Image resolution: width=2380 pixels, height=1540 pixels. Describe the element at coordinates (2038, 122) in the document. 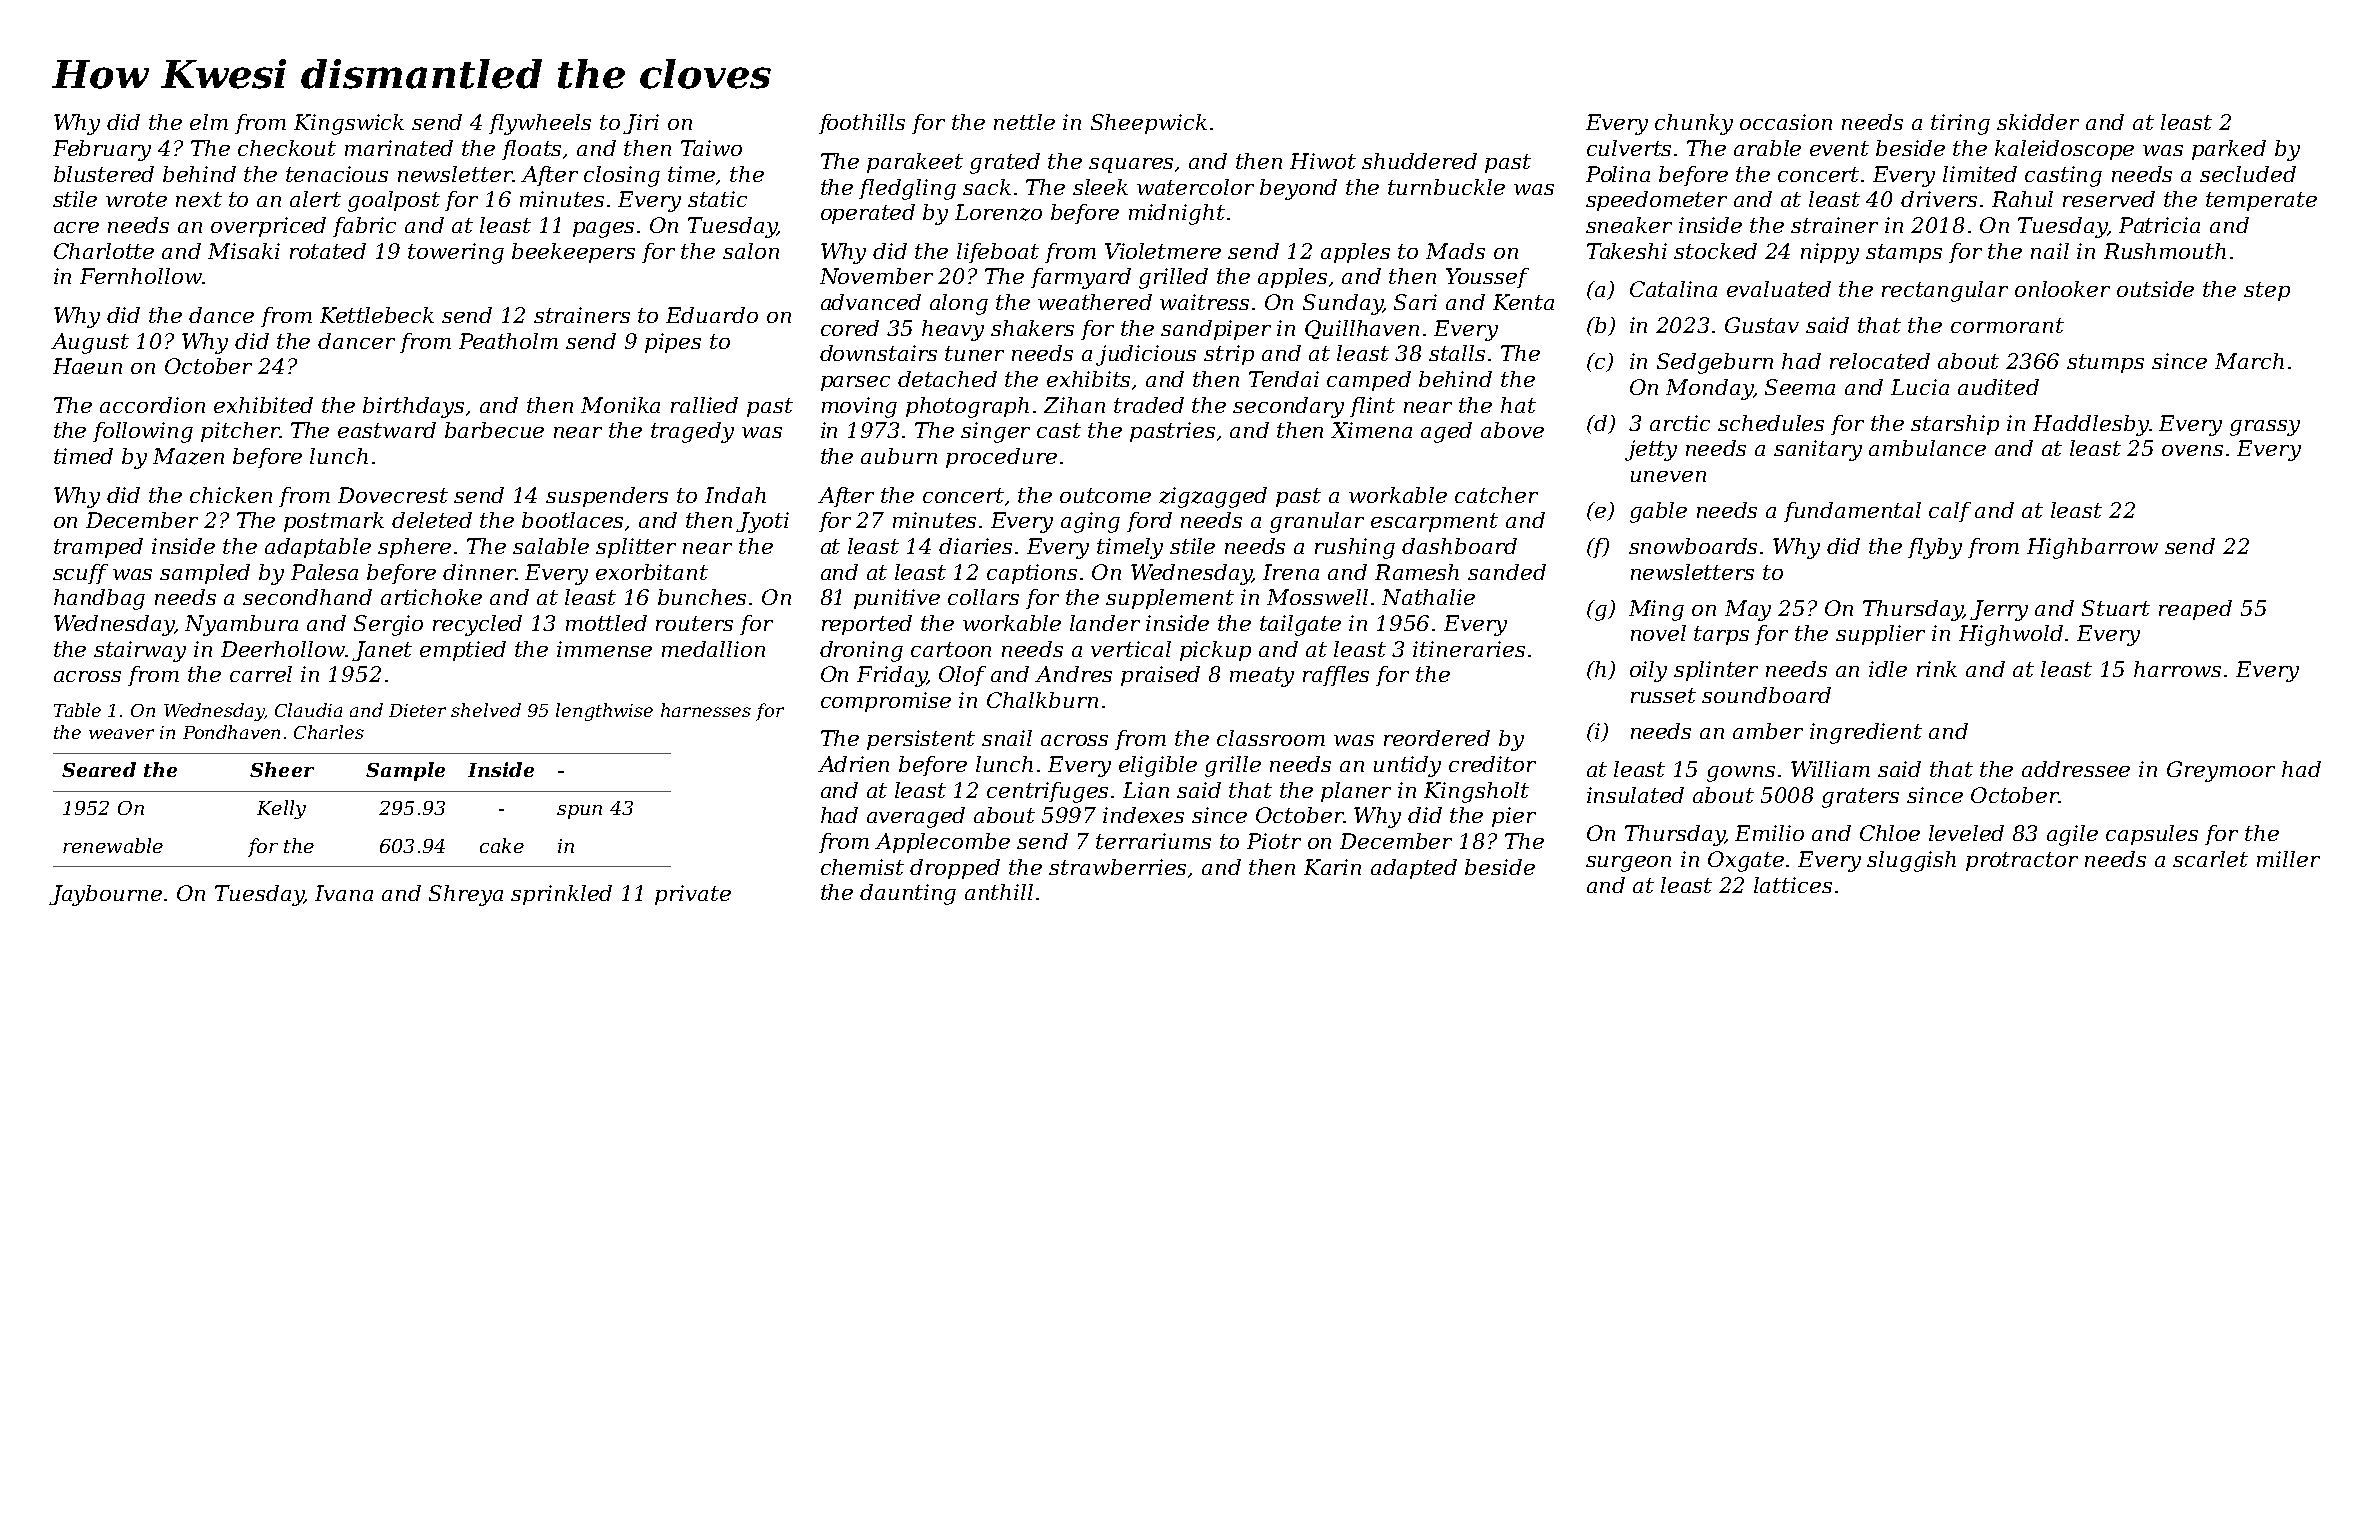

I see `skidder` at that location.
